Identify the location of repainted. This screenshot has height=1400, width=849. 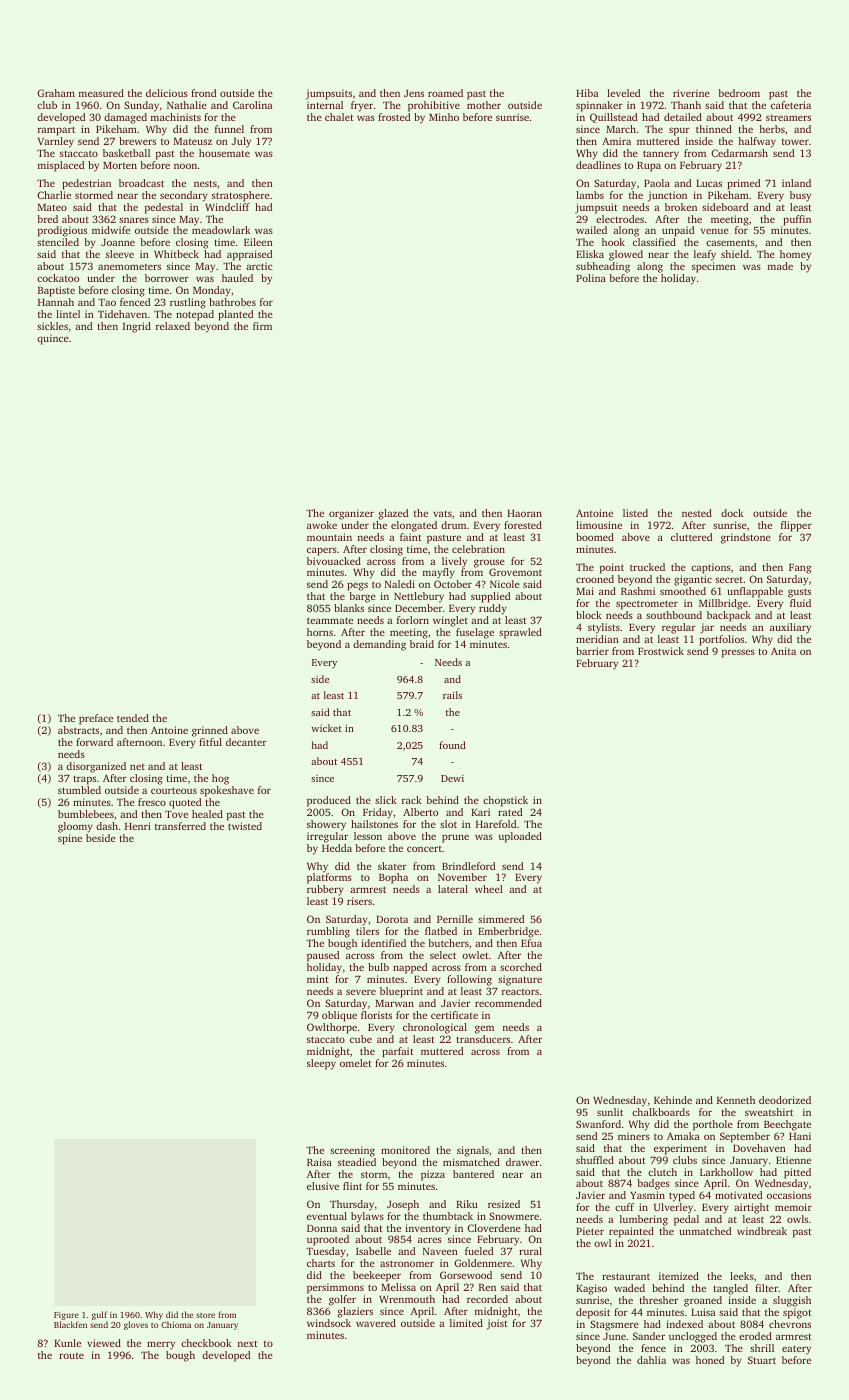
(631, 1232).
